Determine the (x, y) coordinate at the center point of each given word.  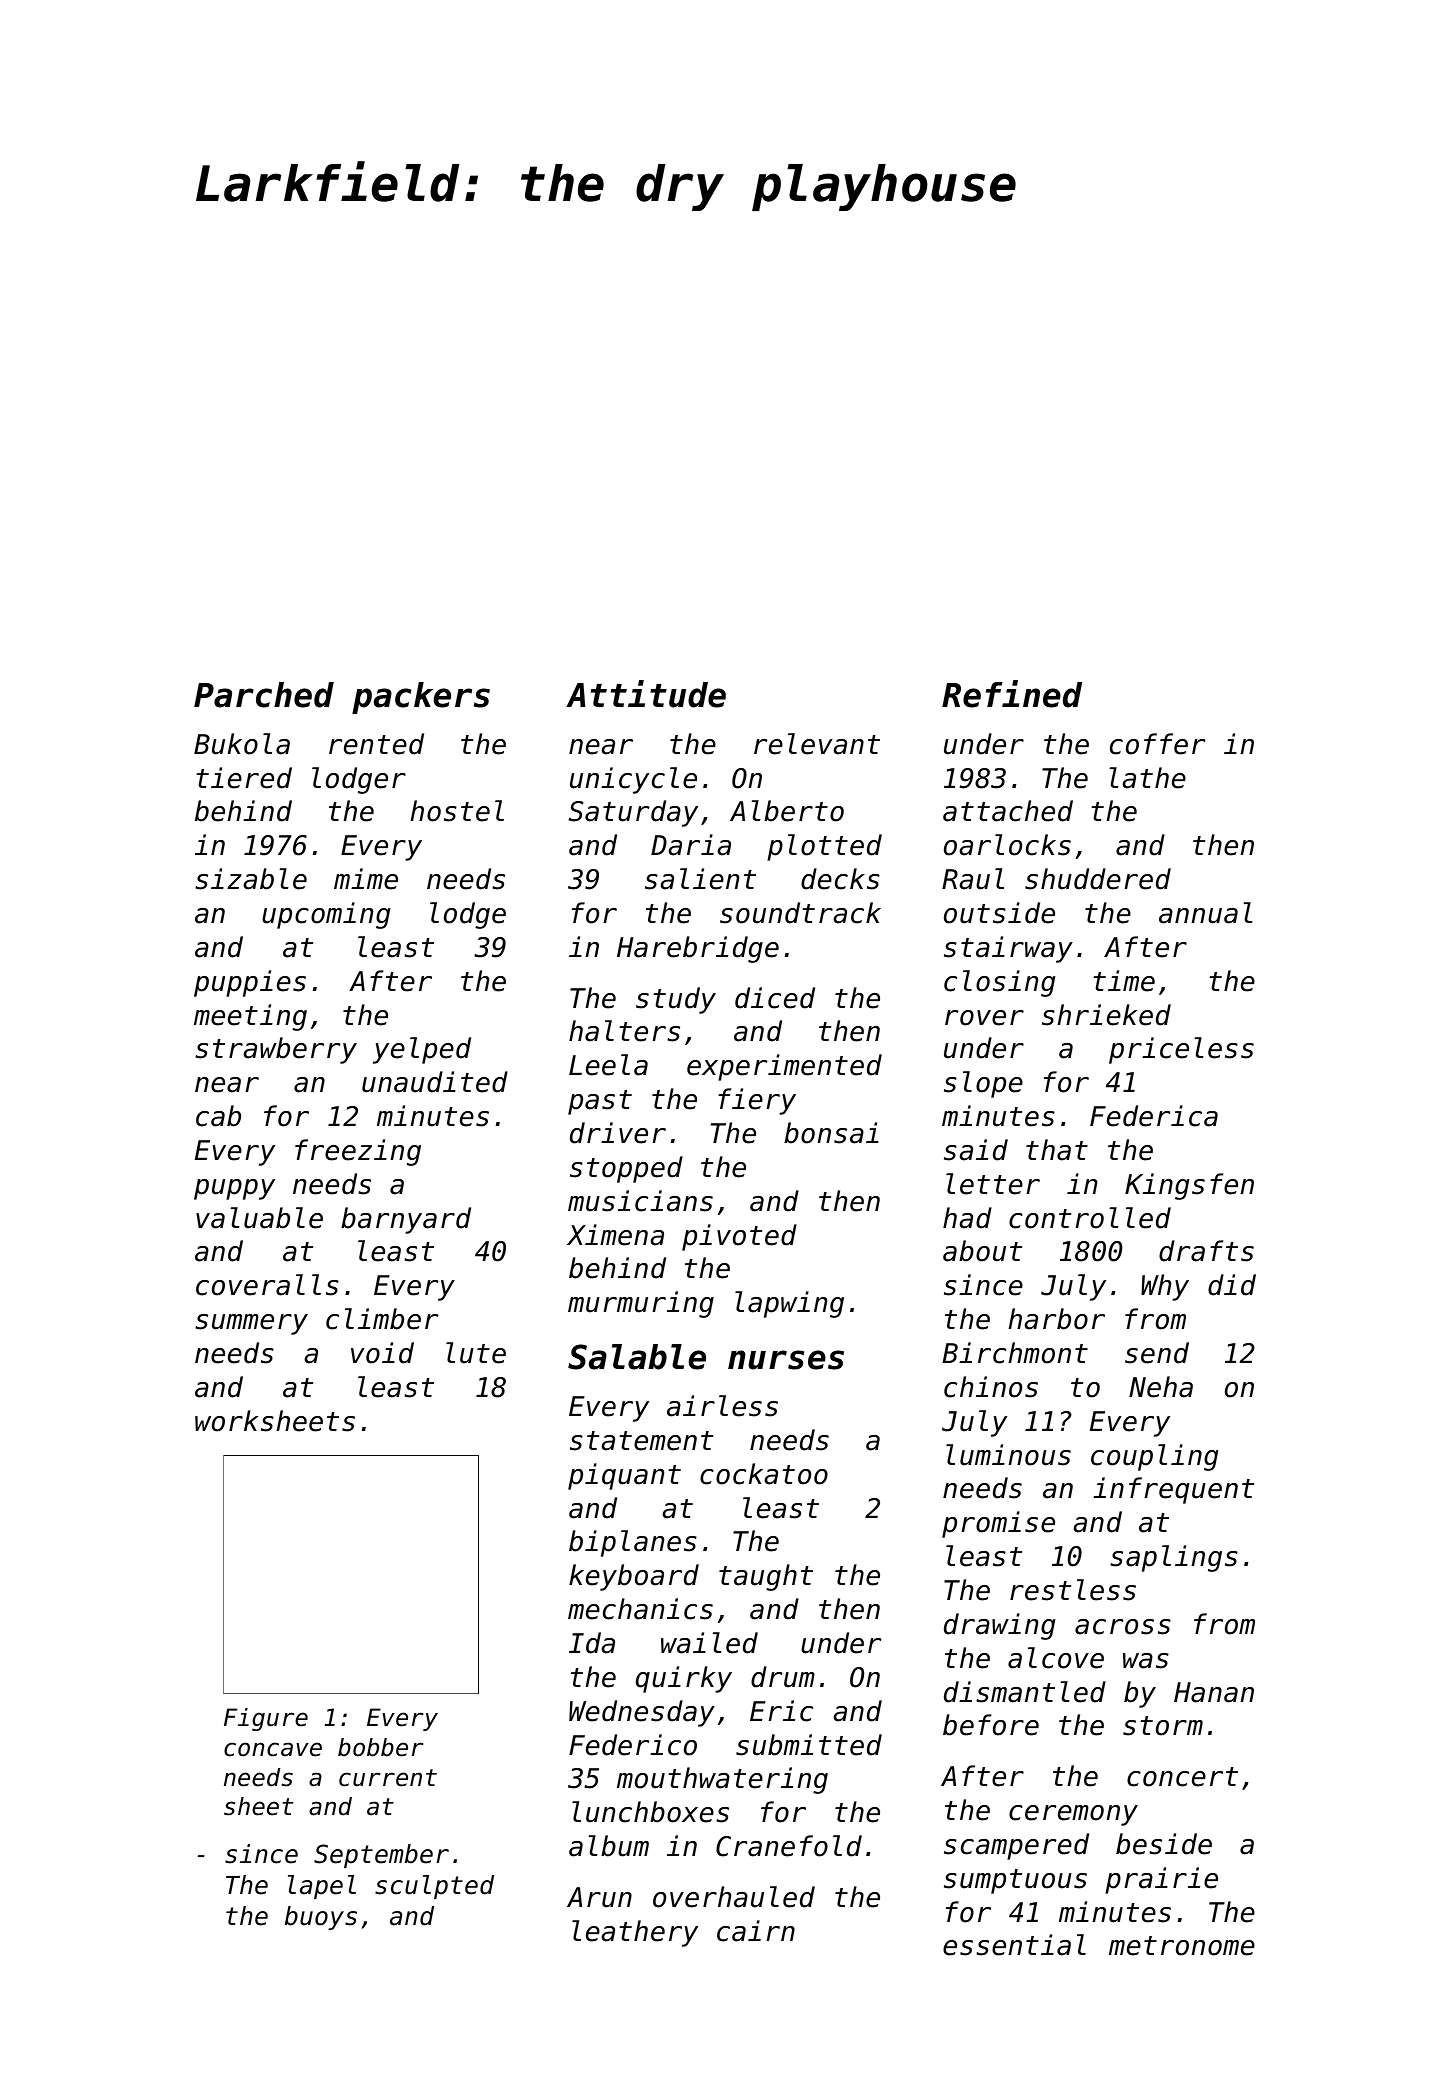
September (381, 1856)
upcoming (326, 915)
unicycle (633, 780)
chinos (991, 1387)
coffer (1157, 744)
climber (382, 1319)
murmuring (641, 1304)
